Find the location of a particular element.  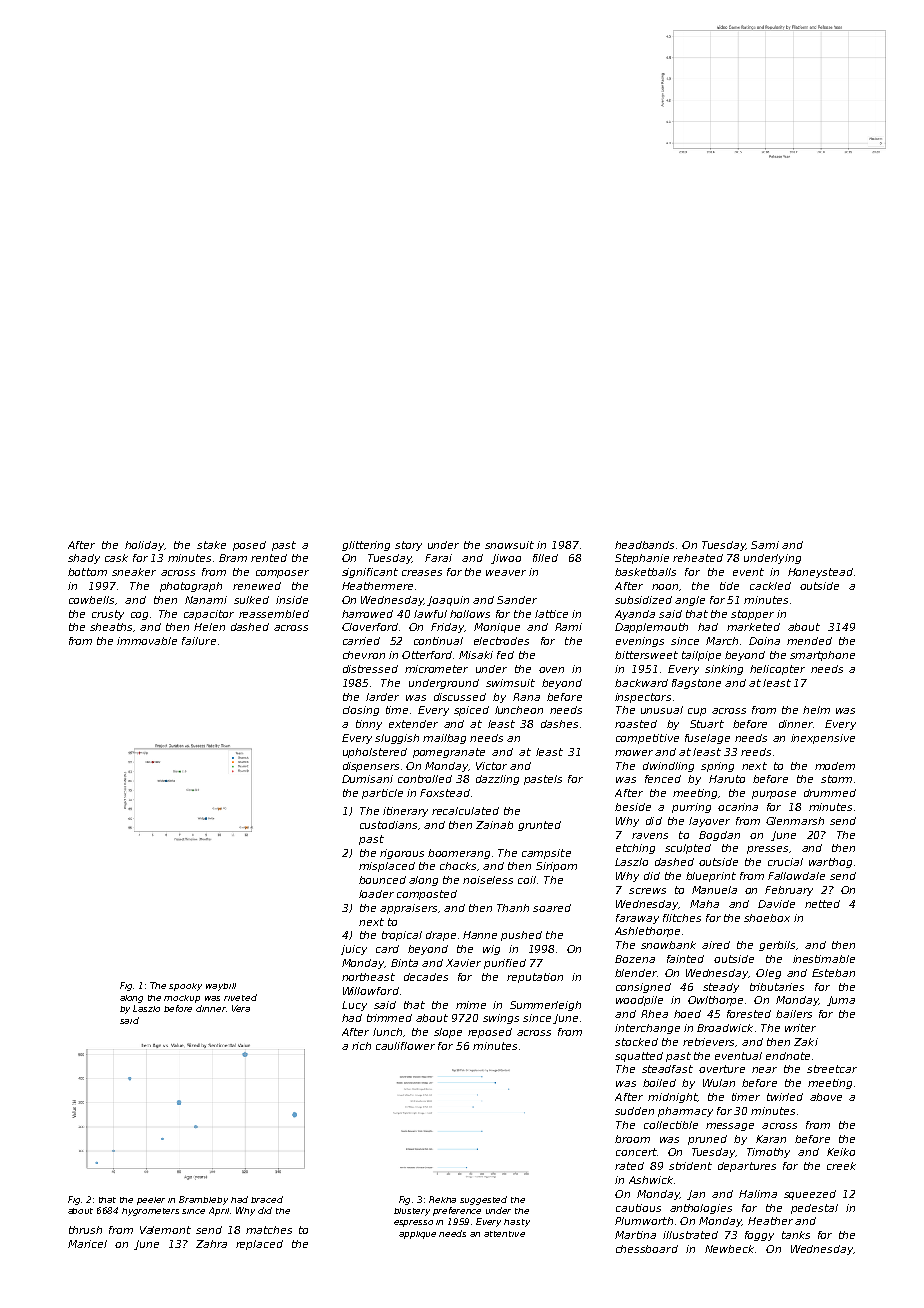

Oleg is located at coordinates (768, 974).
